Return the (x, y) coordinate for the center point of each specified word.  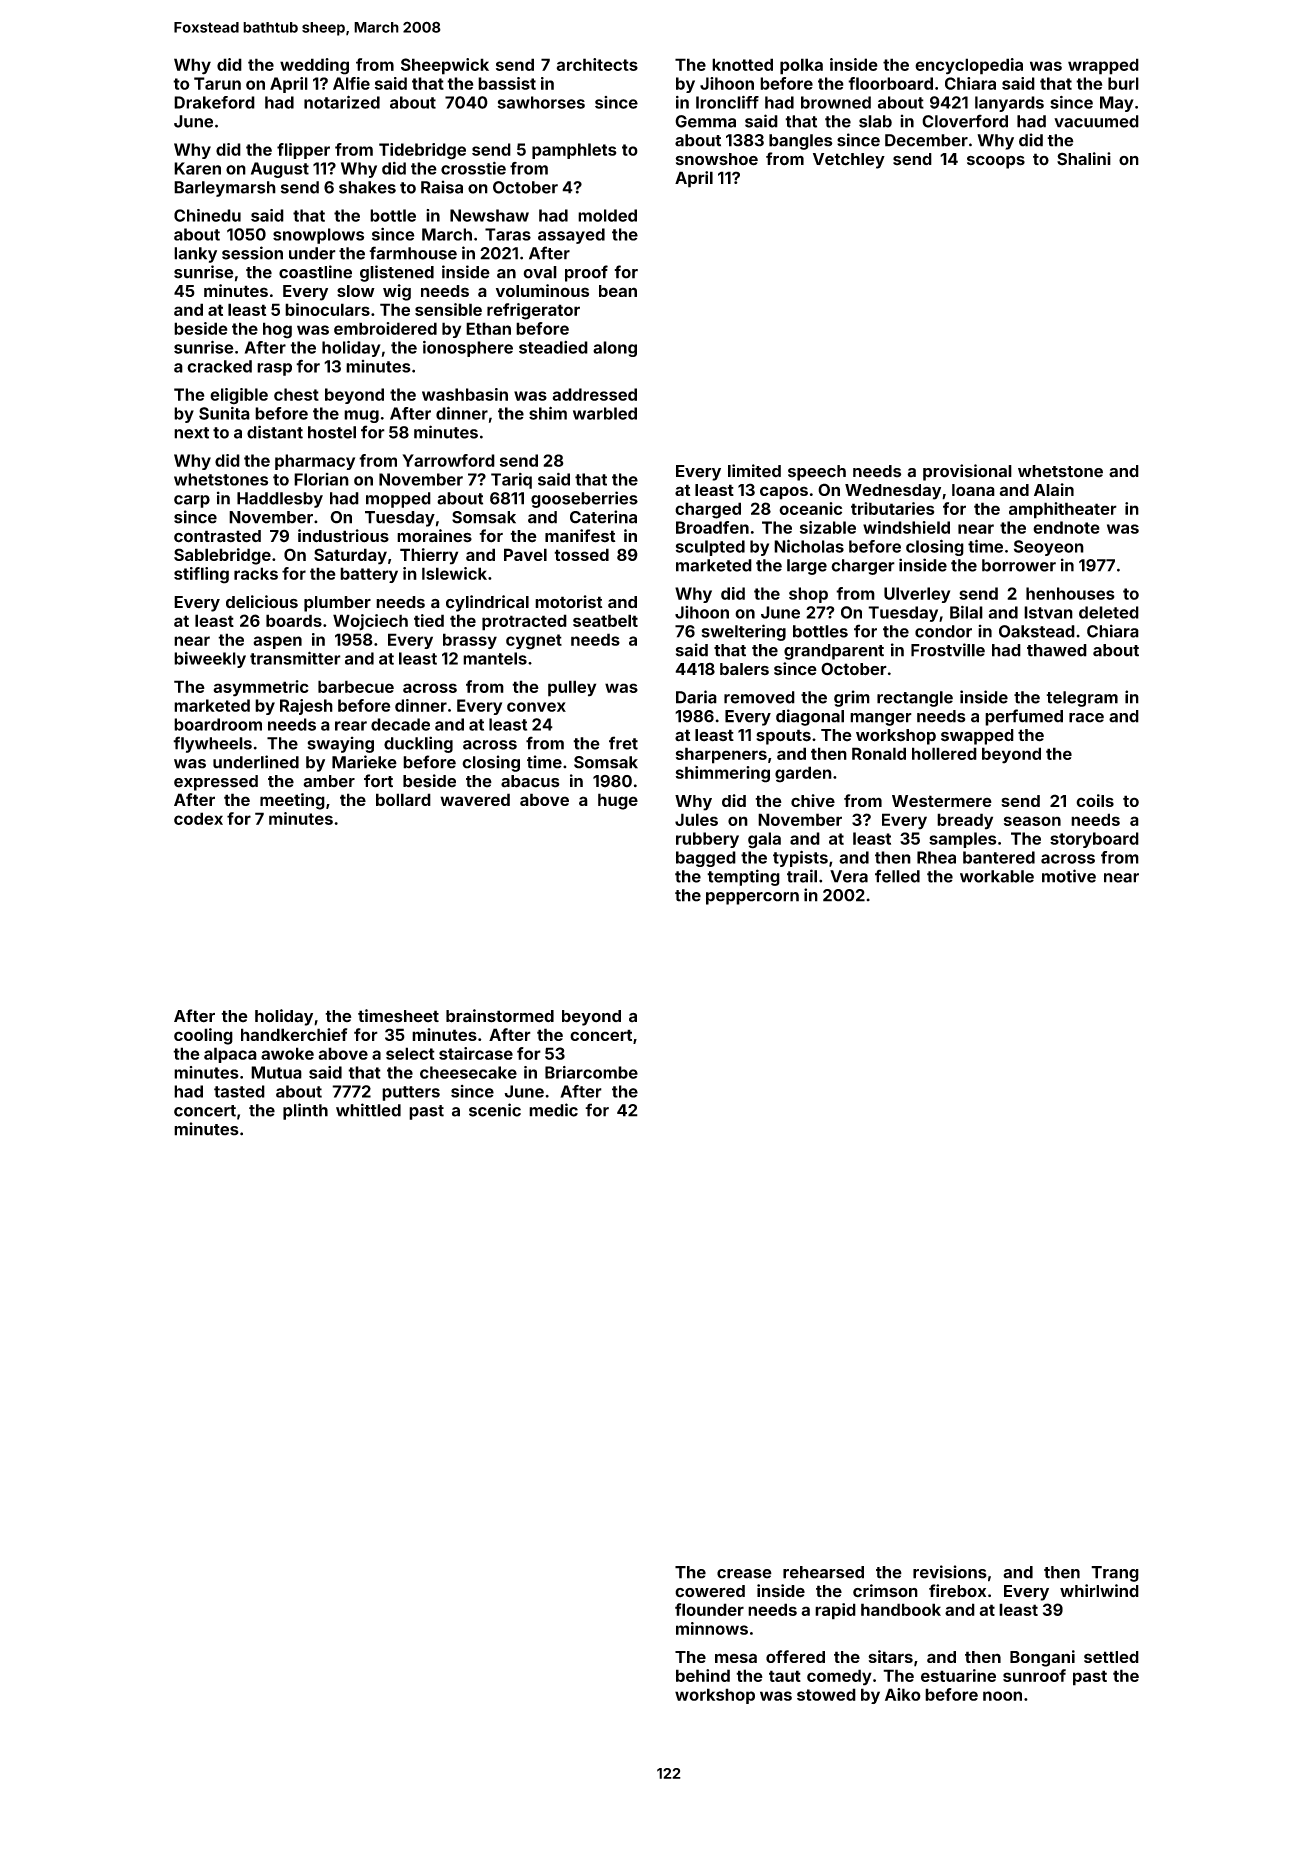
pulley (572, 688)
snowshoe (717, 159)
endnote (1066, 527)
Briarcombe (591, 1072)
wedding (314, 66)
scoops (996, 162)
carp (192, 501)
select (410, 1053)
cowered (710, 1591)
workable (997, 876)
